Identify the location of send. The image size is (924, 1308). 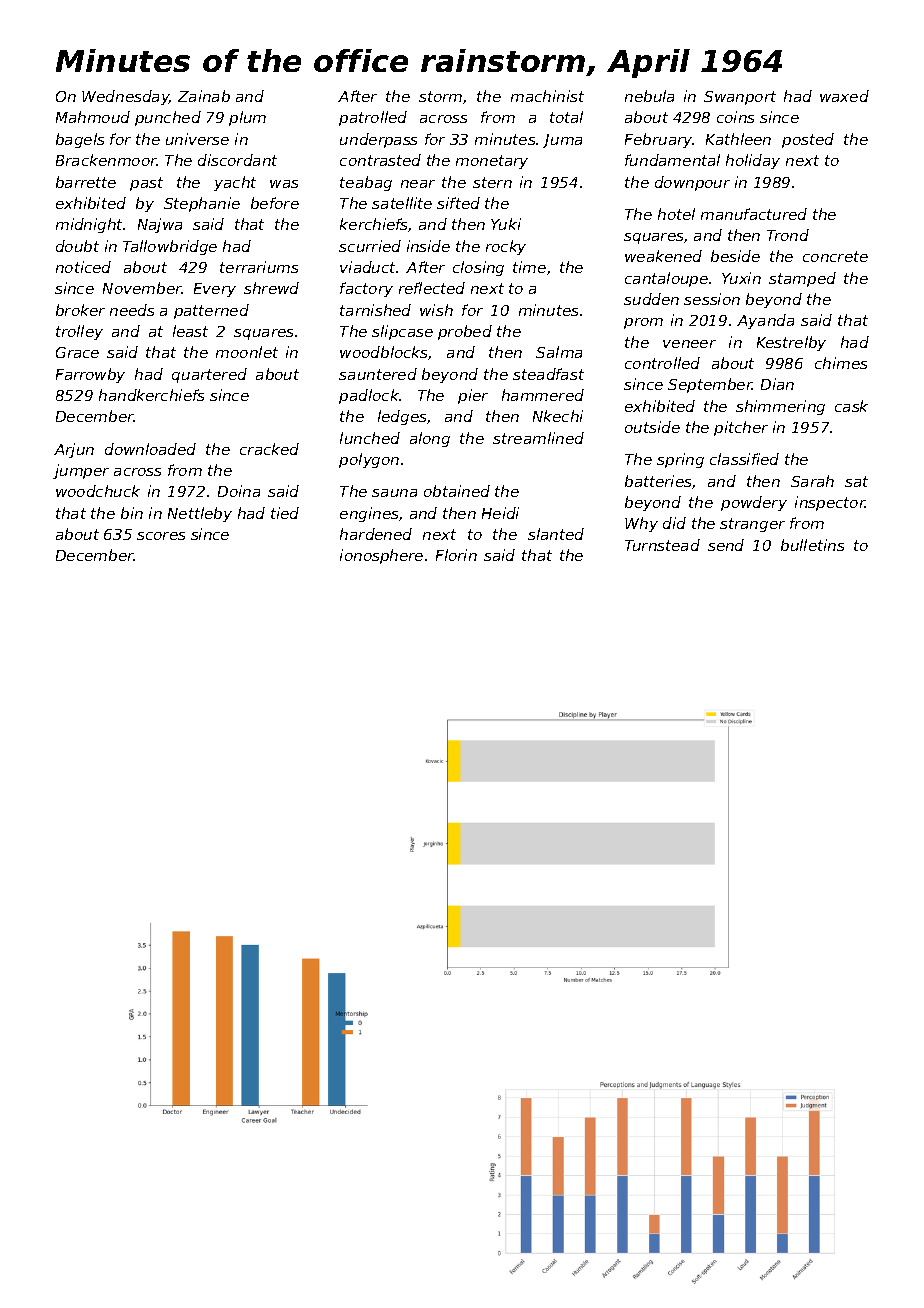
(726, 545).
